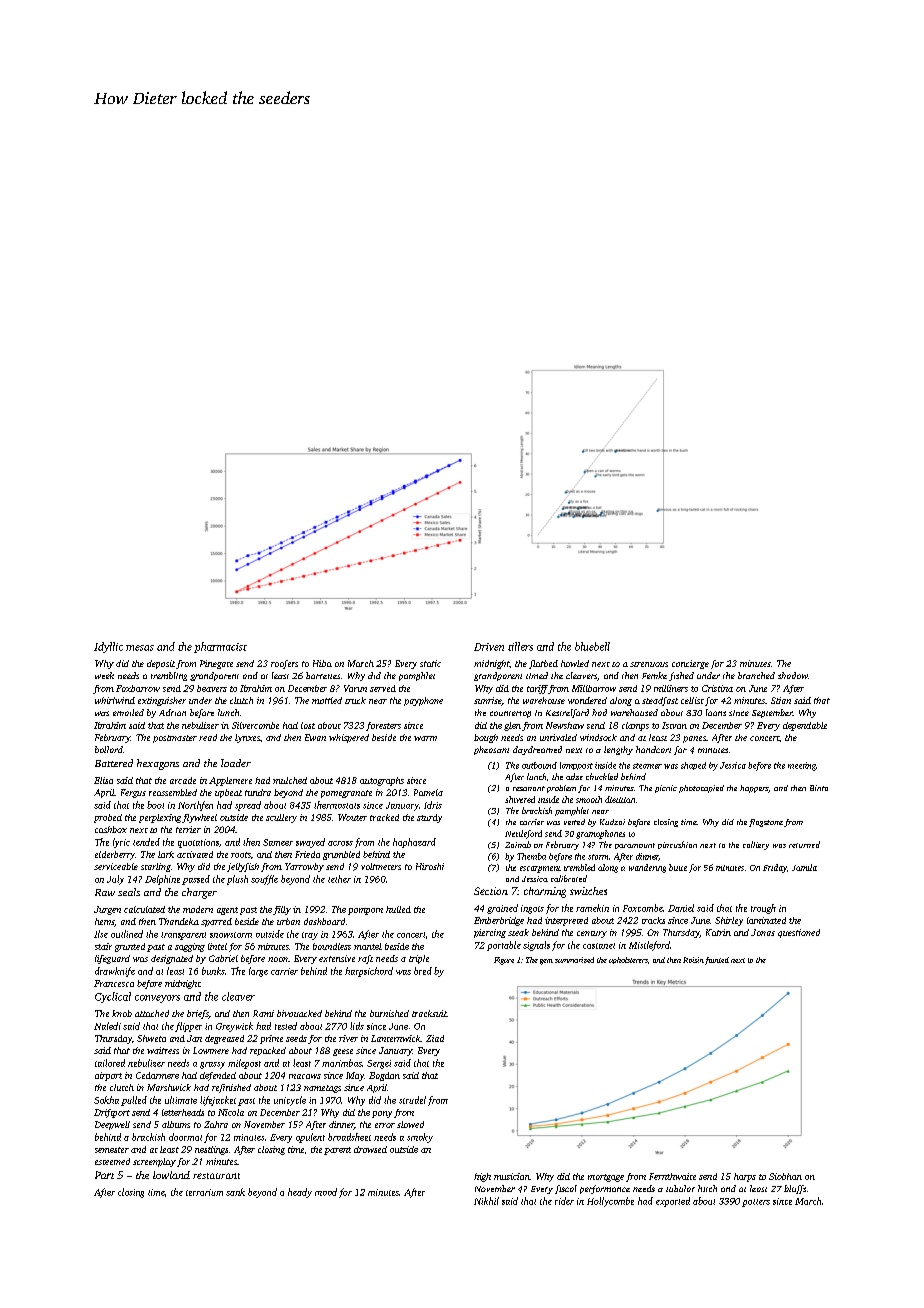  I want to click on restaurant, so click(216, 1176).
